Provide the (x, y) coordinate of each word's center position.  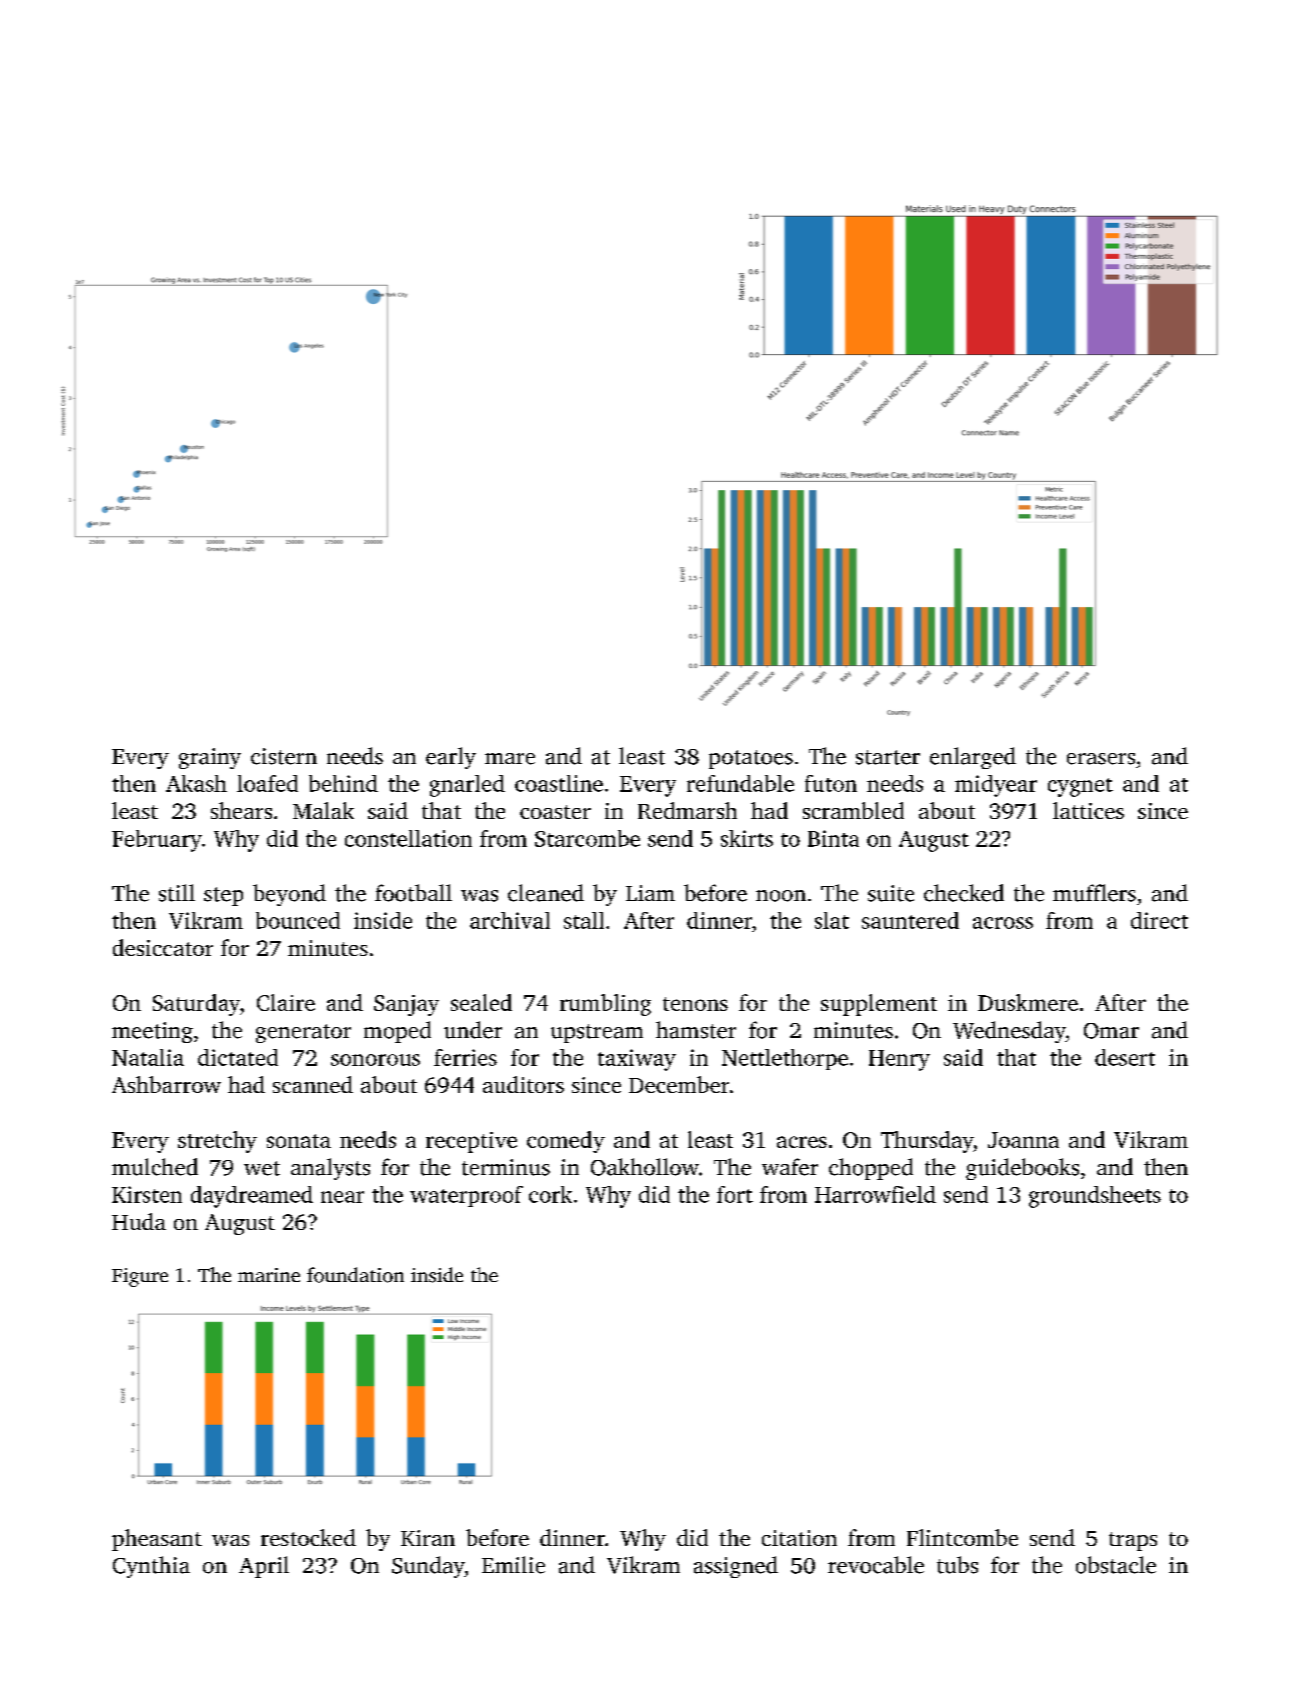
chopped (871, 1169)
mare (510, 759)
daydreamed (252, 1197)
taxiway (637, 1060)
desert (1125, 1057)
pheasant (157, 1540)
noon (781, 896)
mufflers (1094, 893)
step (223, 896)
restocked (308, 1537)
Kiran (428, 1538)
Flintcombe (962, 1537)
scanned (313, 1084)
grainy (210, 758)
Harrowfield (875, 1194)
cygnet (1080, 787)
